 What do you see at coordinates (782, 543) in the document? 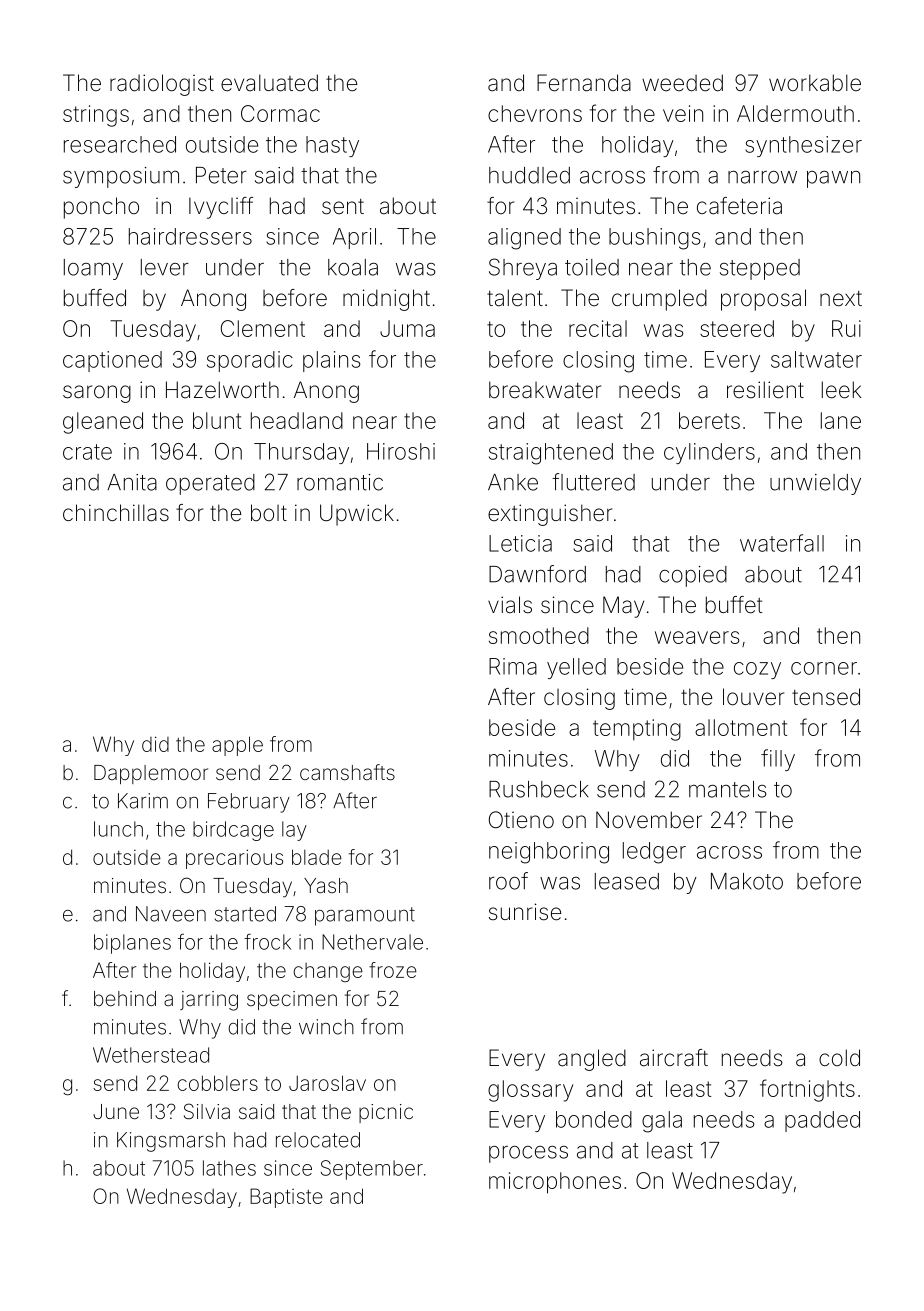
I see `waterfall` at bounding box center [782, 543].
